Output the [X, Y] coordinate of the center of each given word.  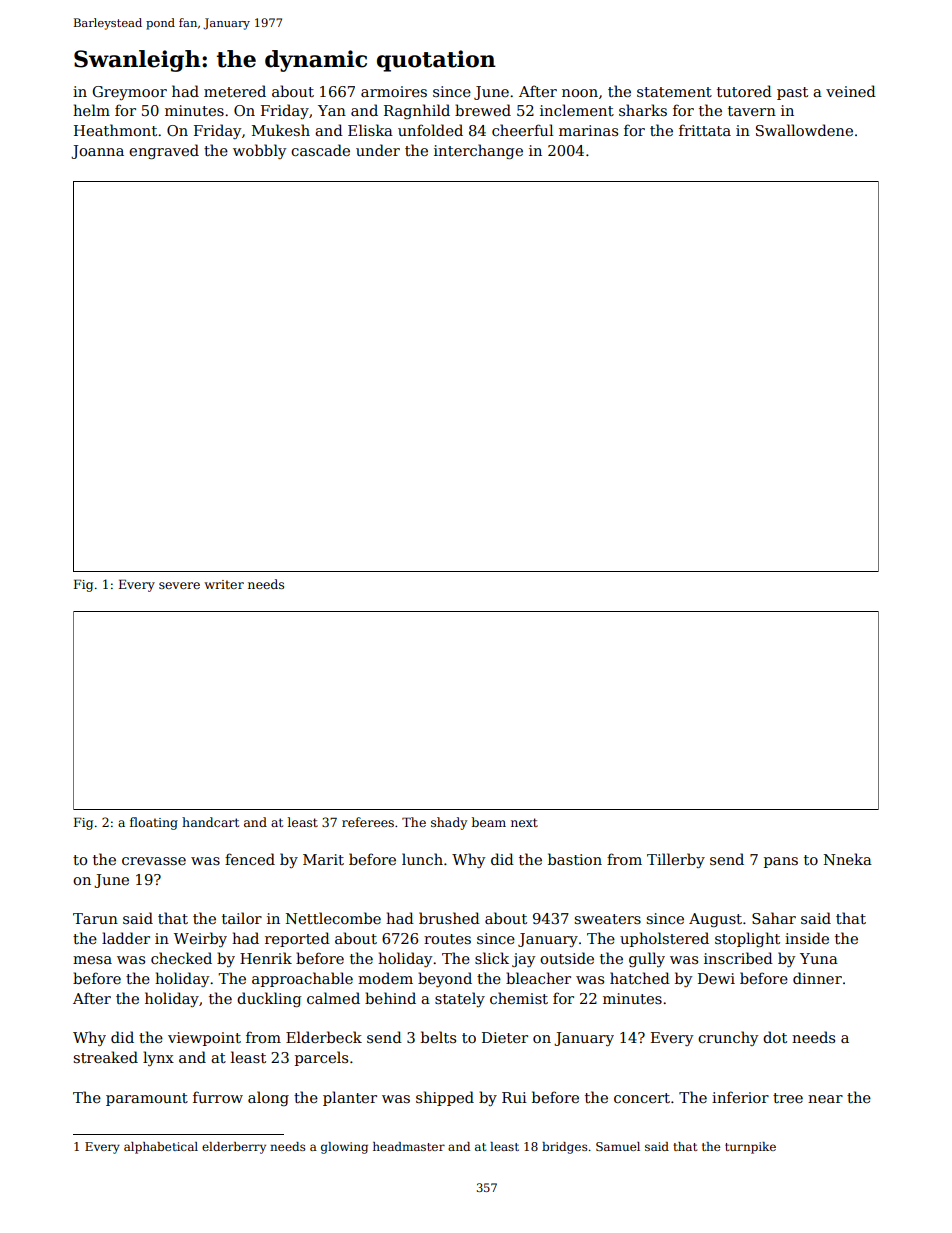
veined [851, 91]
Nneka [848, 859]
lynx [158, 1058]
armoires [394, 91]
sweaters [607, 919]
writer [224, 584]
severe [179, 585]
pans [781, 862]
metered [235, 91]
